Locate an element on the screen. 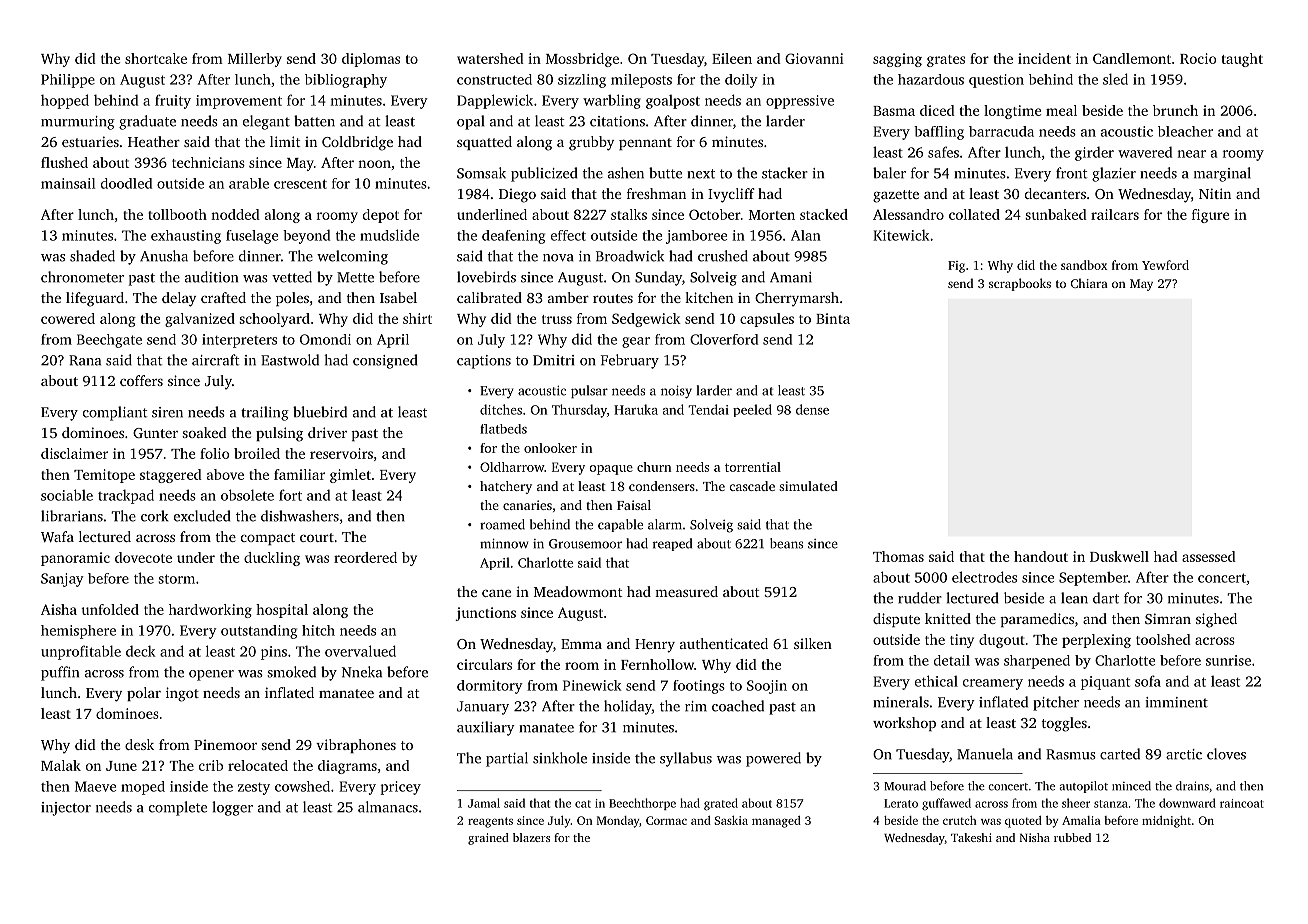 This screenshot has height=924, width=1308. Haruka is located at coordinates (636, 409).
